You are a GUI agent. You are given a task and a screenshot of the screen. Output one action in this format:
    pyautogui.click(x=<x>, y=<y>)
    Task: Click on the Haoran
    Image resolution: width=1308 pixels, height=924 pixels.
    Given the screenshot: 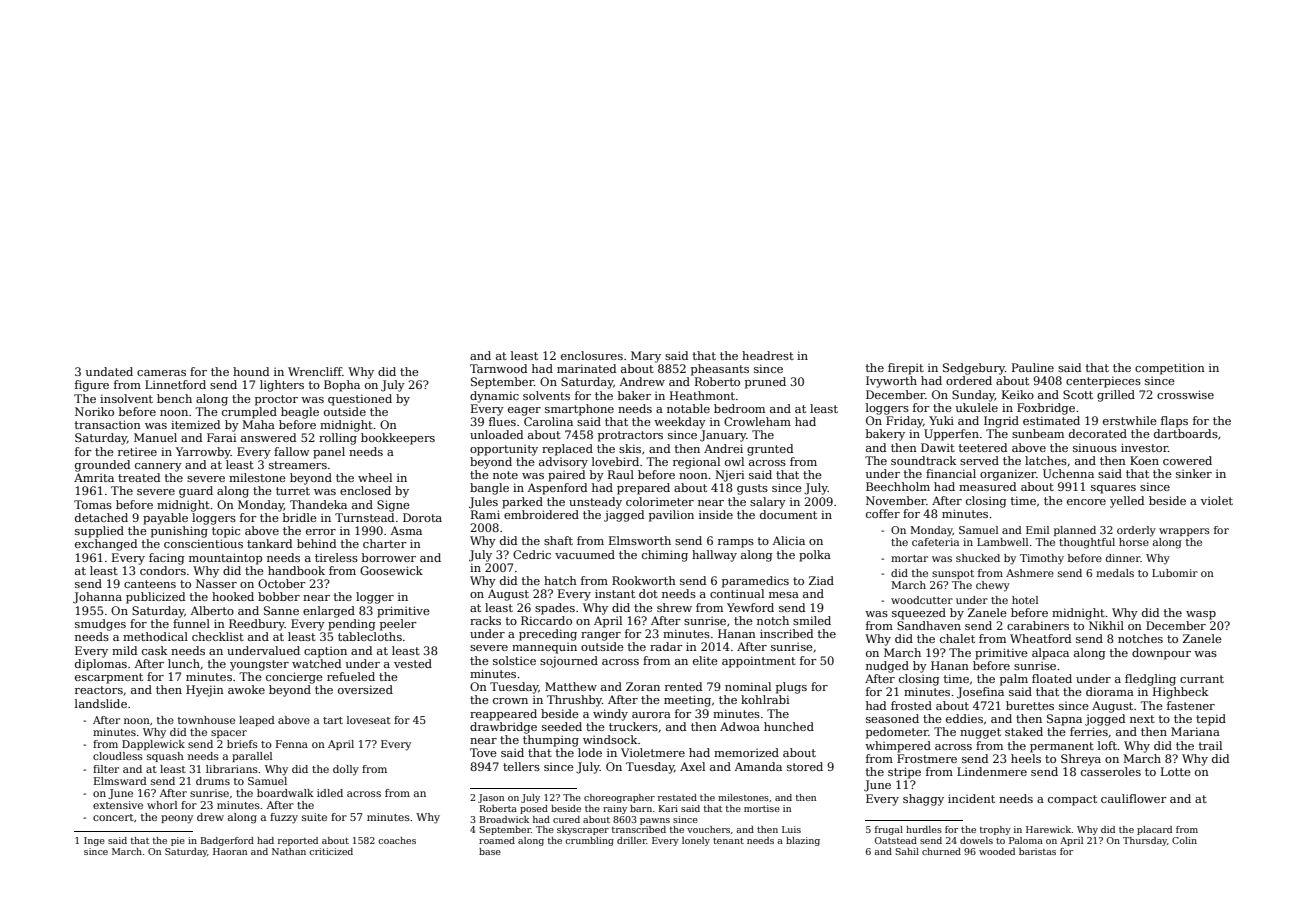 What is the action you would take?
    pyautogui.click(x=230, y=851)
